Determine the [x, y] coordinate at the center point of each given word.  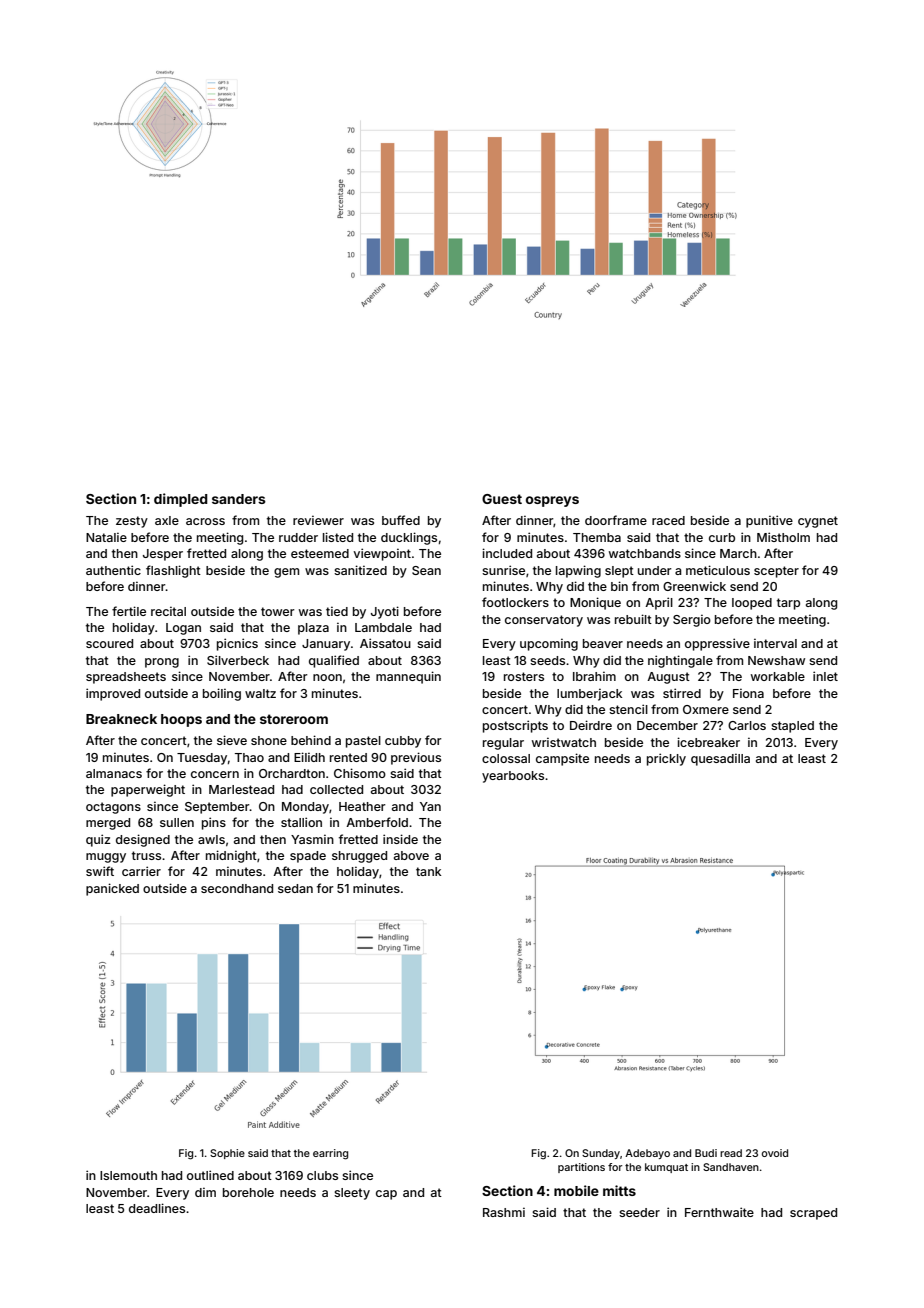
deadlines [157, 1208]
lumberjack [589, 694]
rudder [298, 537]
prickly [666, 759]
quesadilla [720, 759]
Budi [706, 1153]
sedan [295, 888]
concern [215, 774]
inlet [825, 676]
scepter [776, 572]
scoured [109, 643]
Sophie [227, 1154]
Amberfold [377, 822]
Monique [595, 603]
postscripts [515, 726]
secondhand [237, 888]
